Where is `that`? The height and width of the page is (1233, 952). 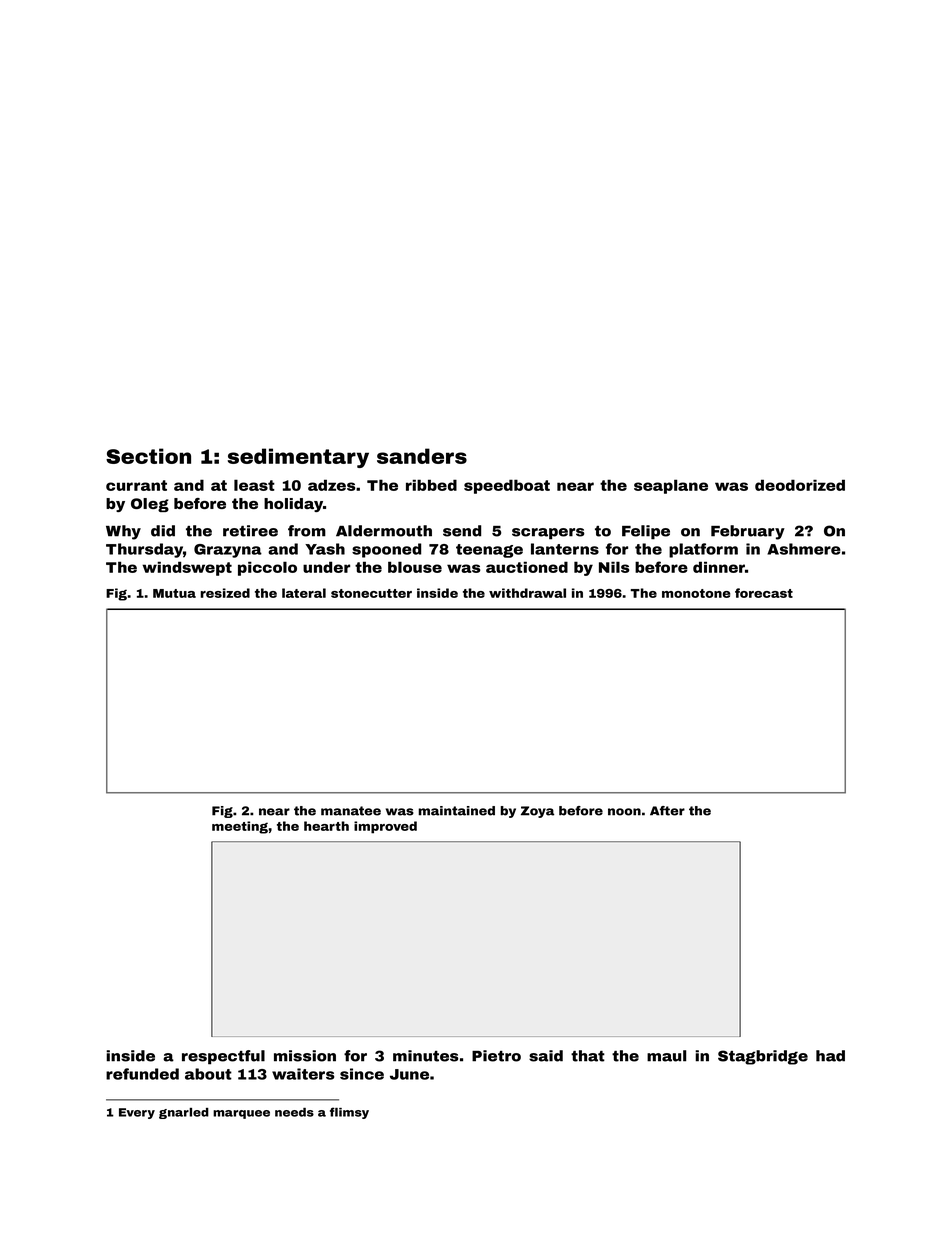
that is located at coordinates (588, 1056).
